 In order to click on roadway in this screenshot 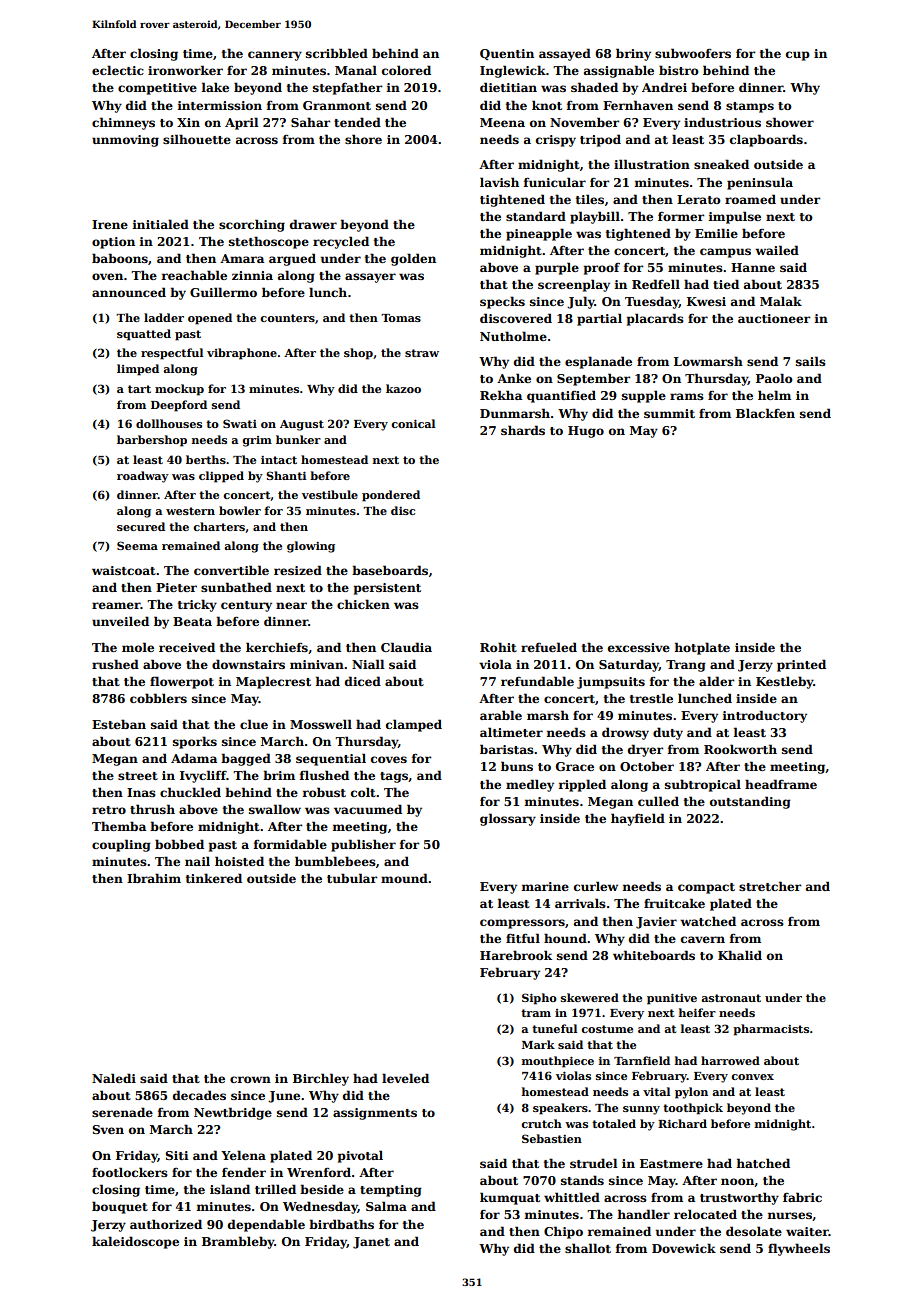, I will do `click(143, 477)`.
